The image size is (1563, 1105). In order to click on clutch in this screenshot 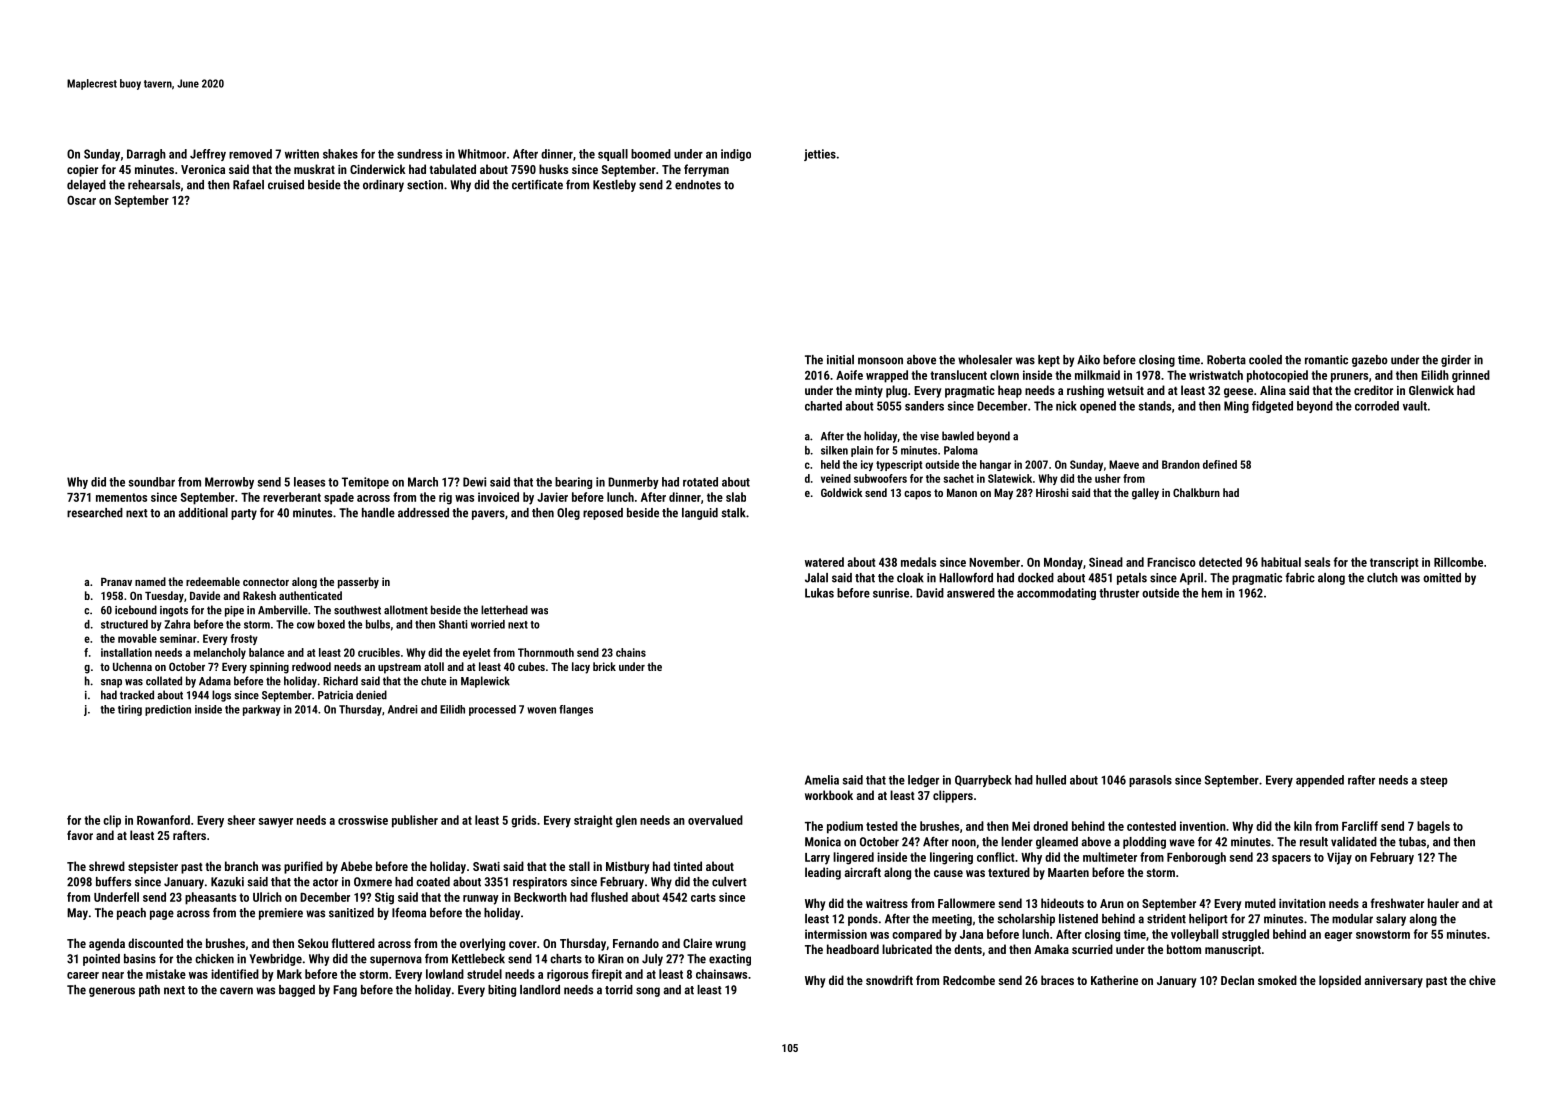, I will do `click(1382, 578)`.
